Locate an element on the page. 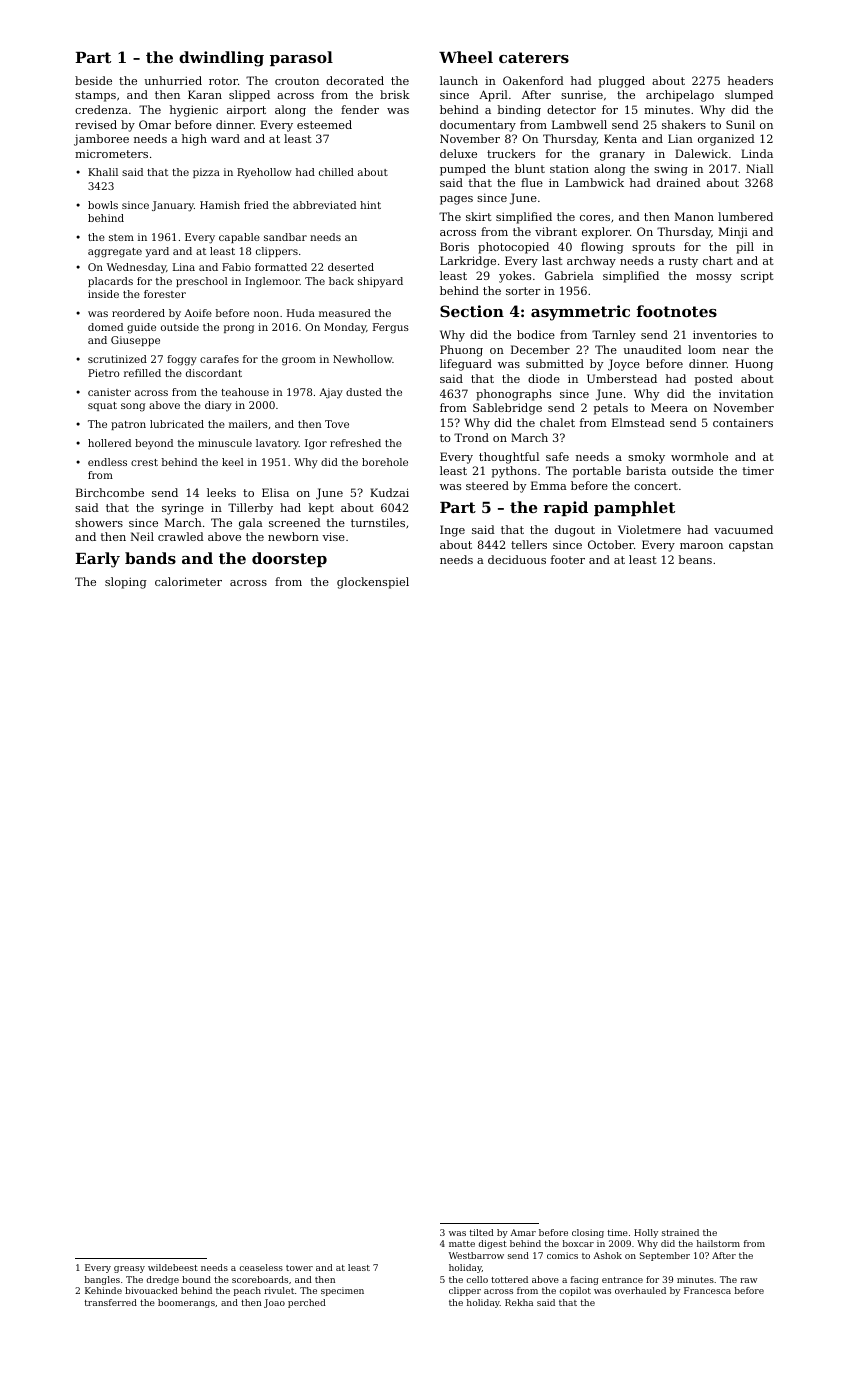  archipelago is located at coordinates (680, 96).
